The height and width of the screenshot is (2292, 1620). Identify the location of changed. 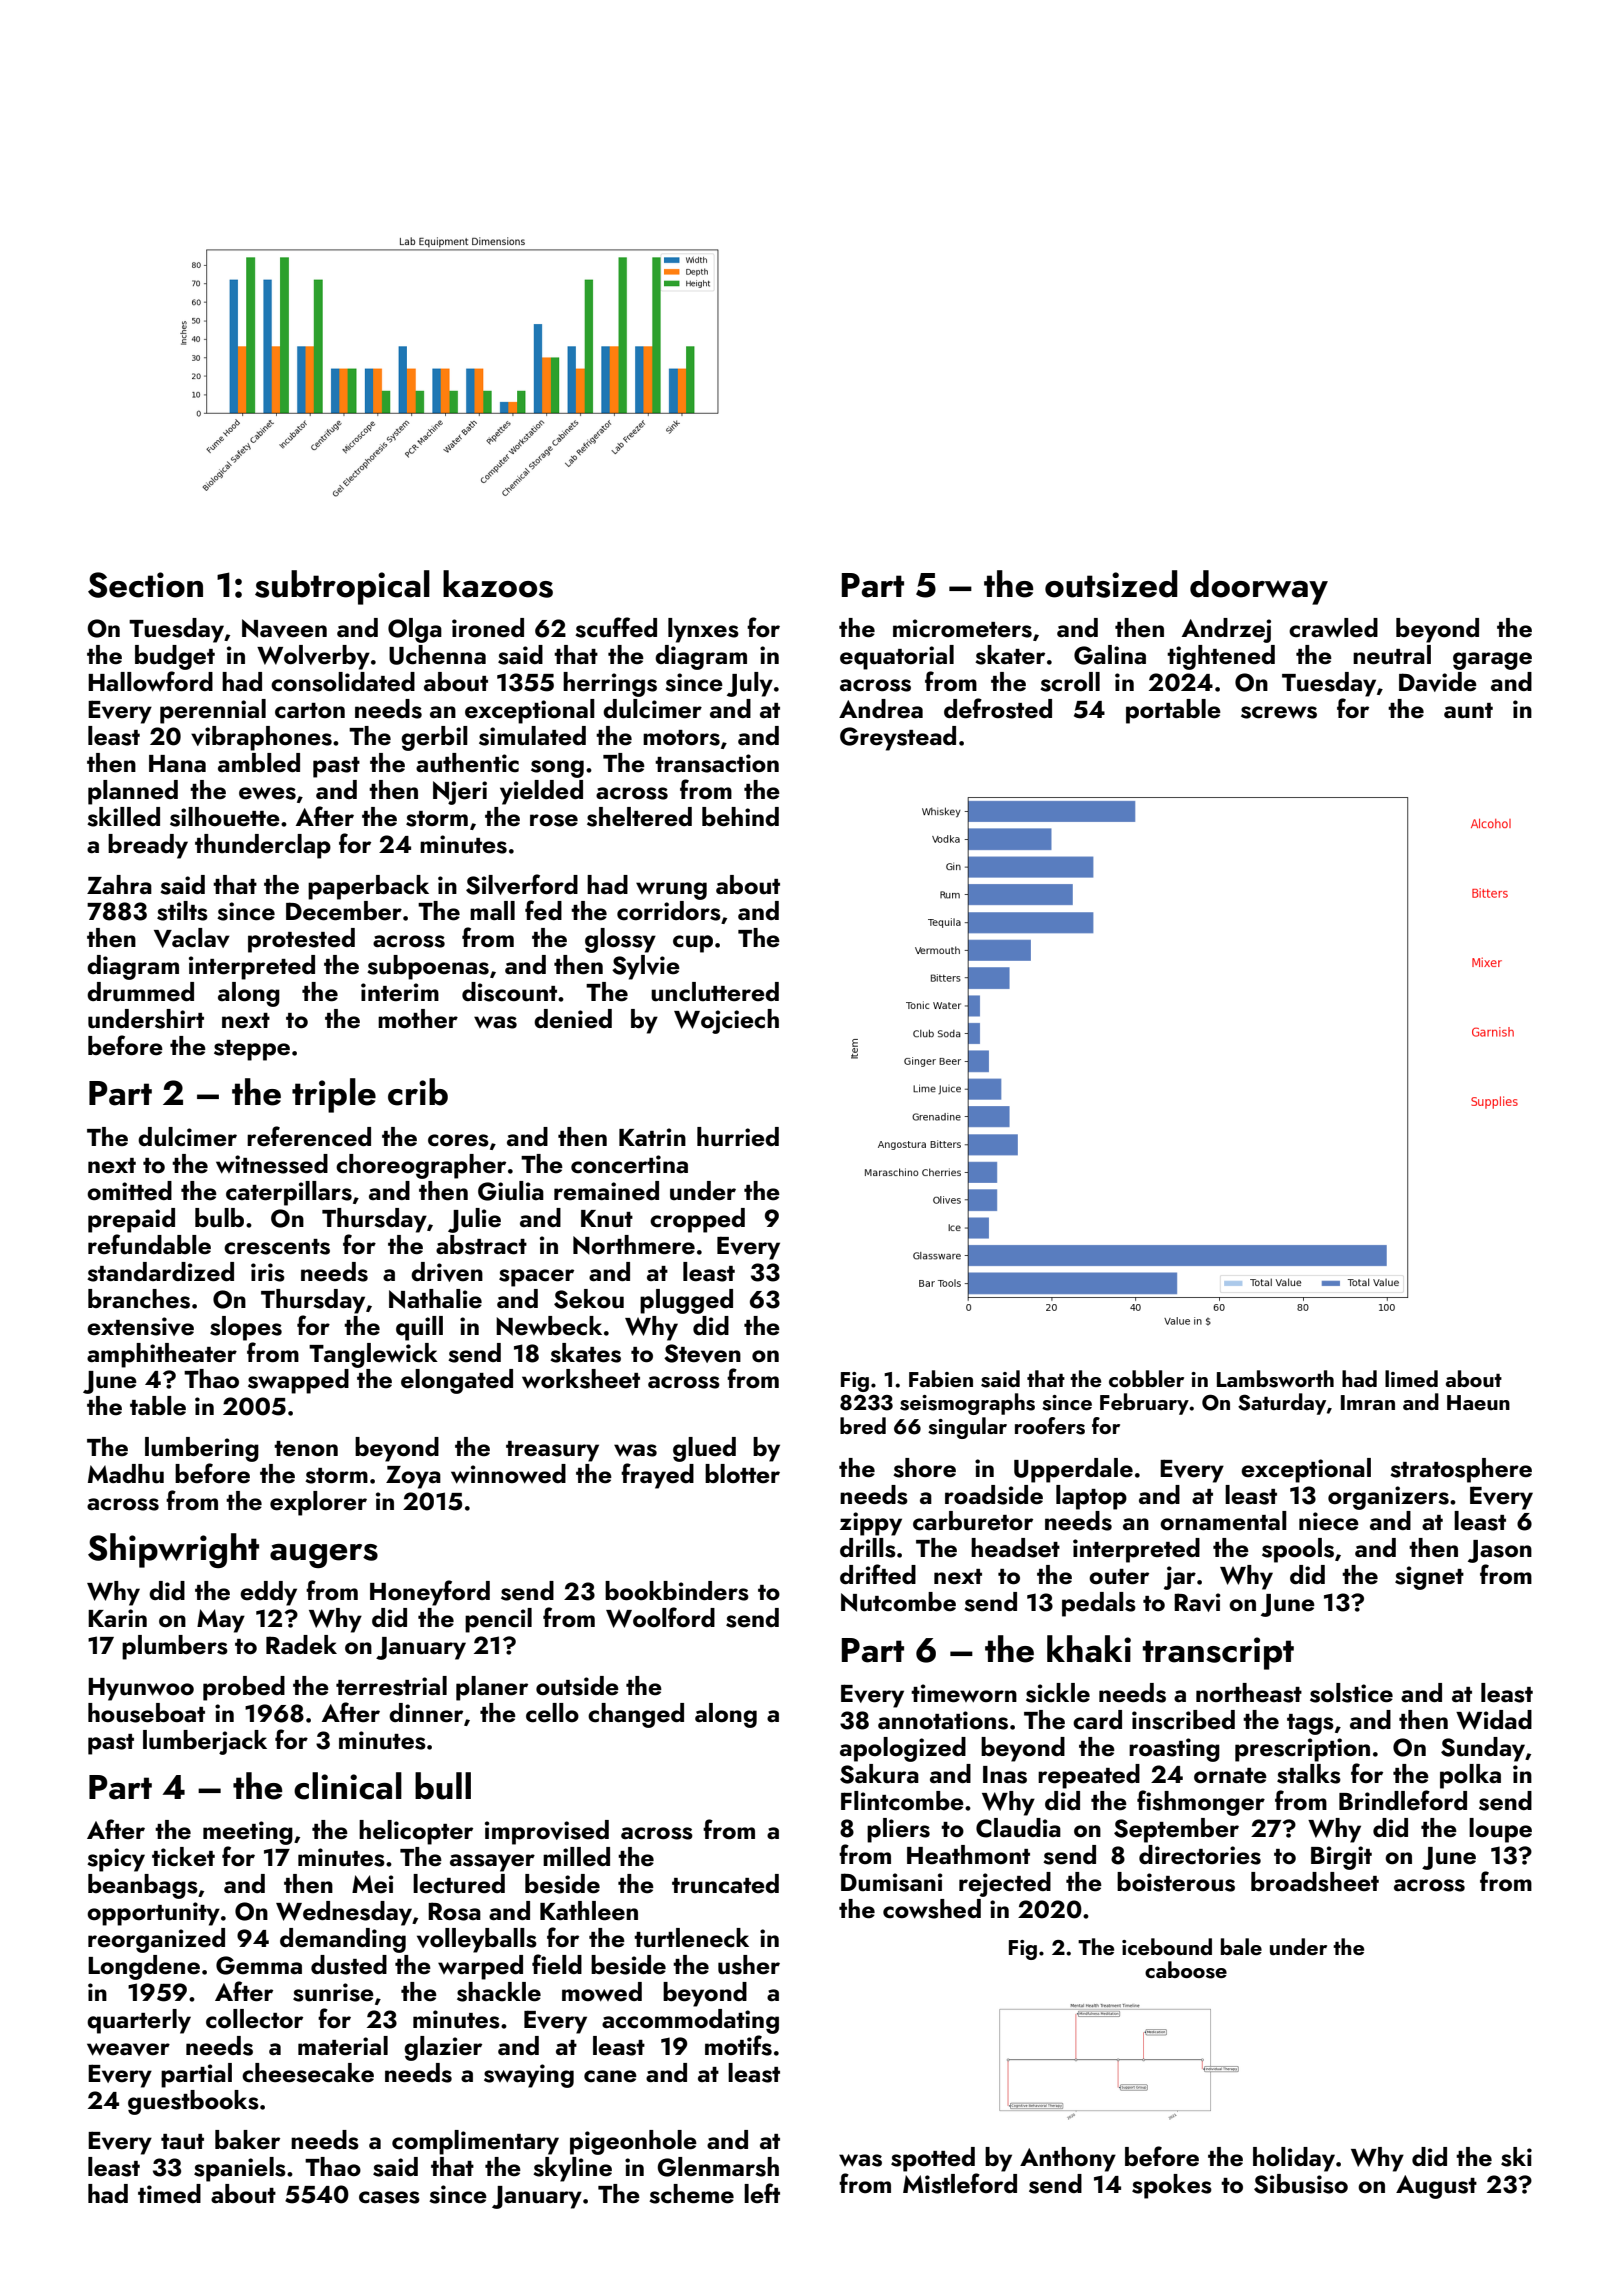
(636, 1715).
